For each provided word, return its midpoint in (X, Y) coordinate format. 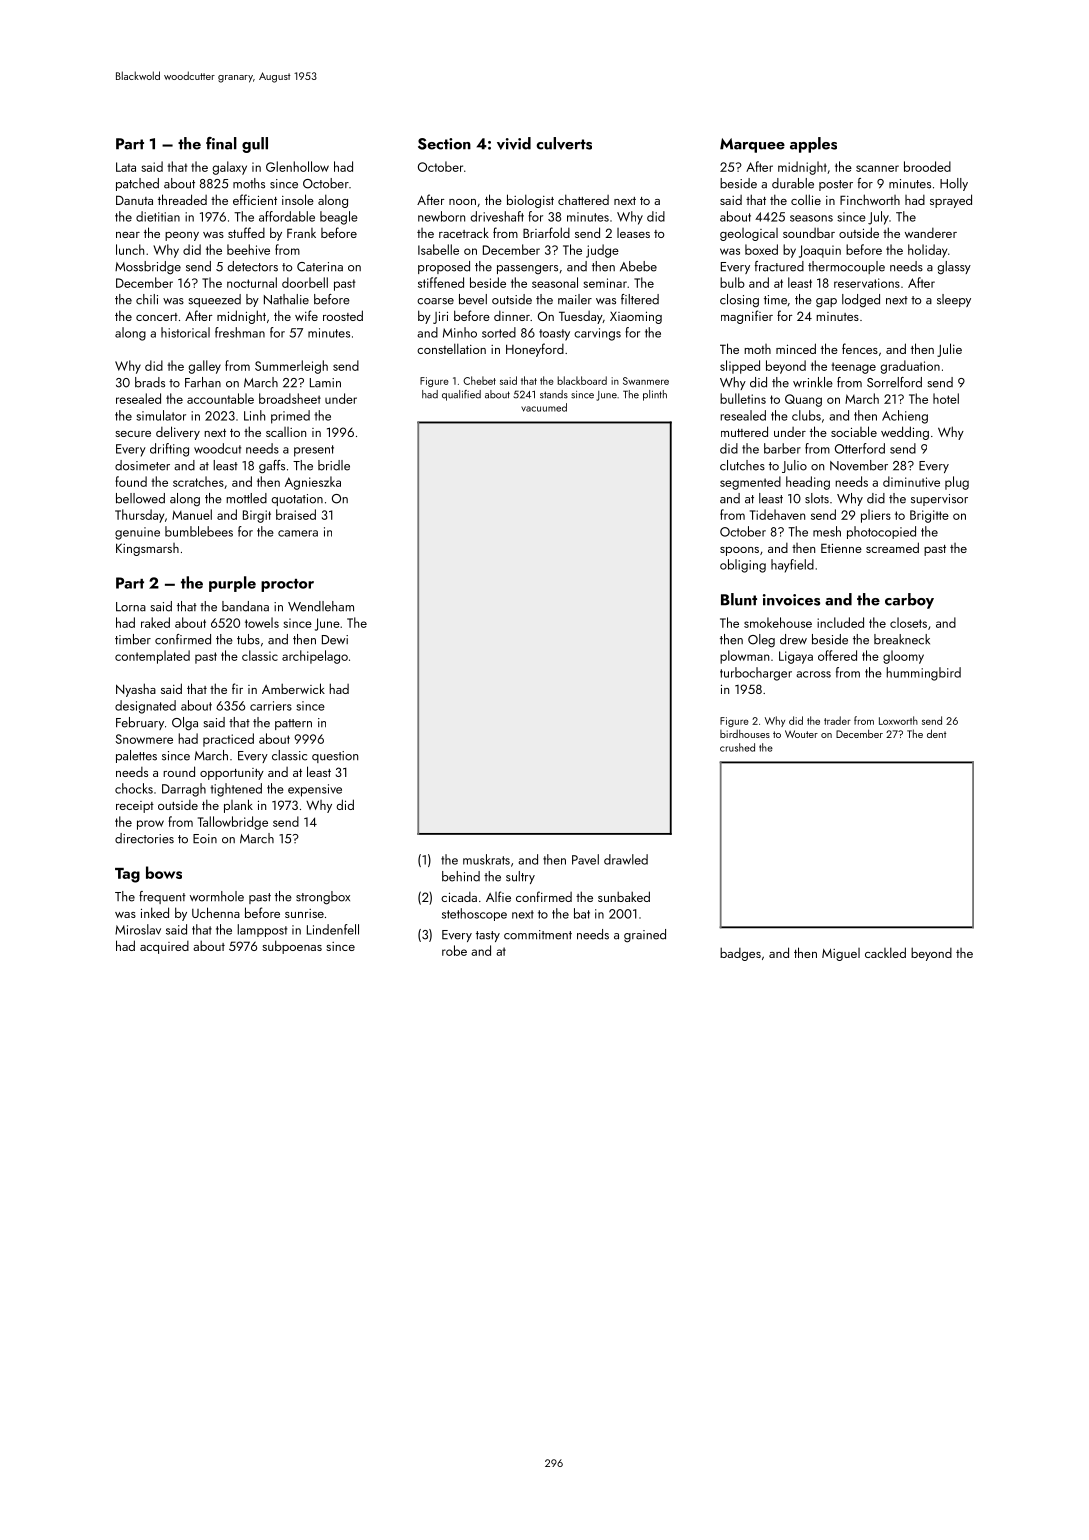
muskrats (486, 859)
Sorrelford (894, 382)
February (140, 723)
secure (133, 434)
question (335, 757)
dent (936, 733)
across (813, 674)
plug (957, 483)
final (221, 143)
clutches (742, 465)
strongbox (323, 898)
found (131, 481)
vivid (514, 143)
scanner (877, 168)
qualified (461, 395)
